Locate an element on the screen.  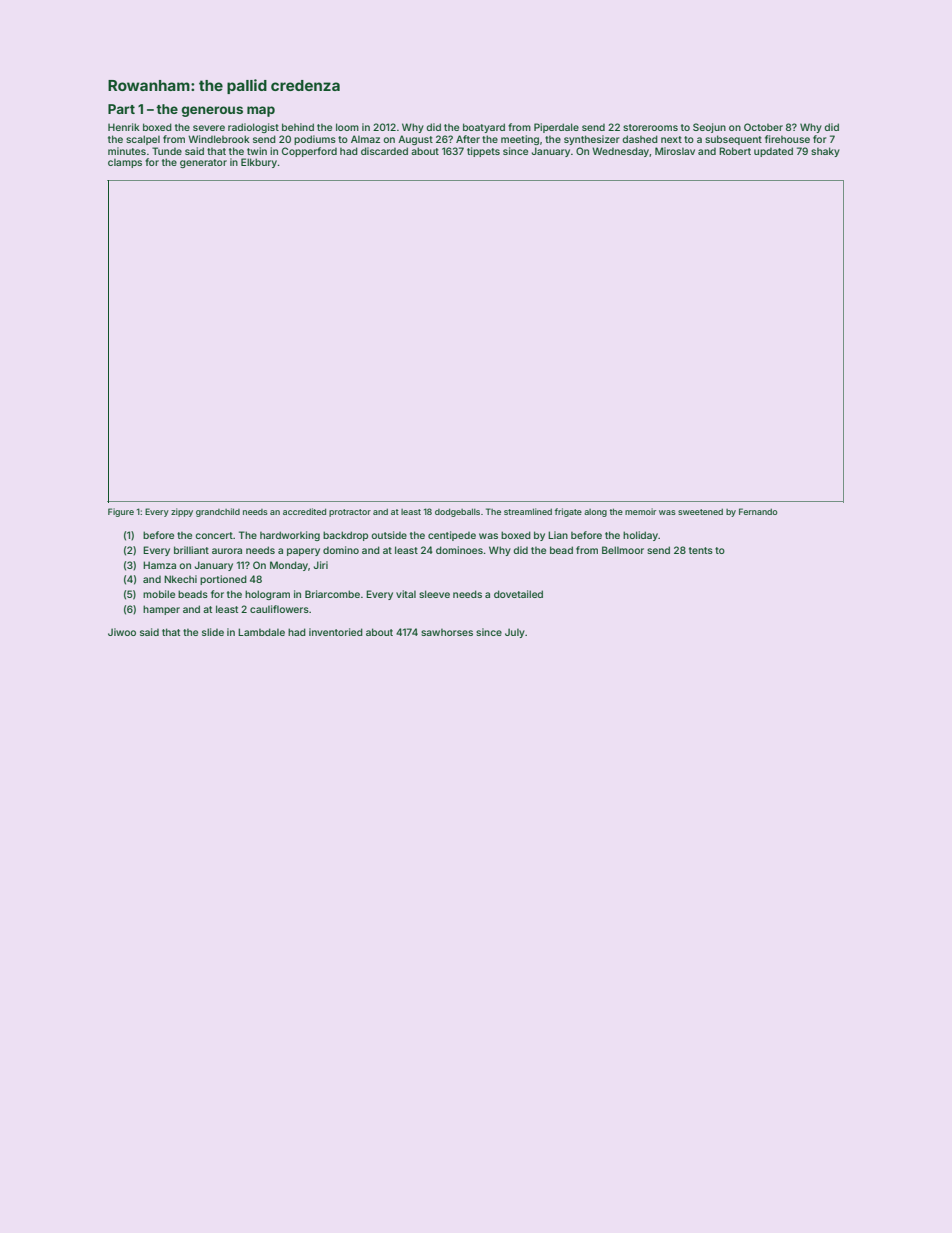
Lambdale is located at coordinates (261, 632).
